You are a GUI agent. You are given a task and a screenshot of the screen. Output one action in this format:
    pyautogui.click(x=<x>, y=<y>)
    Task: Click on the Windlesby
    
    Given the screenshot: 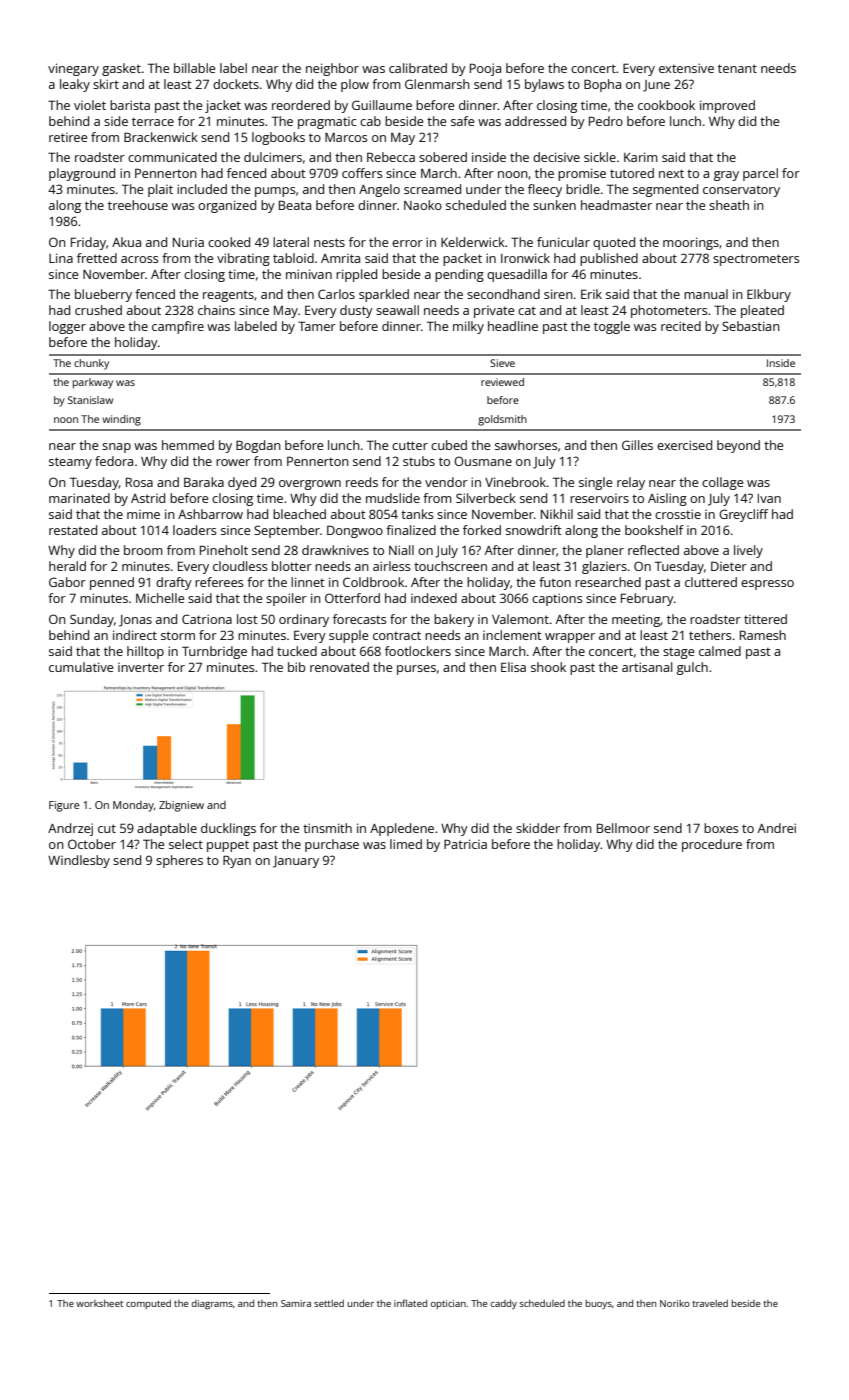 What is the action you would take?
    pyautogui.click(x=79, y=861)
